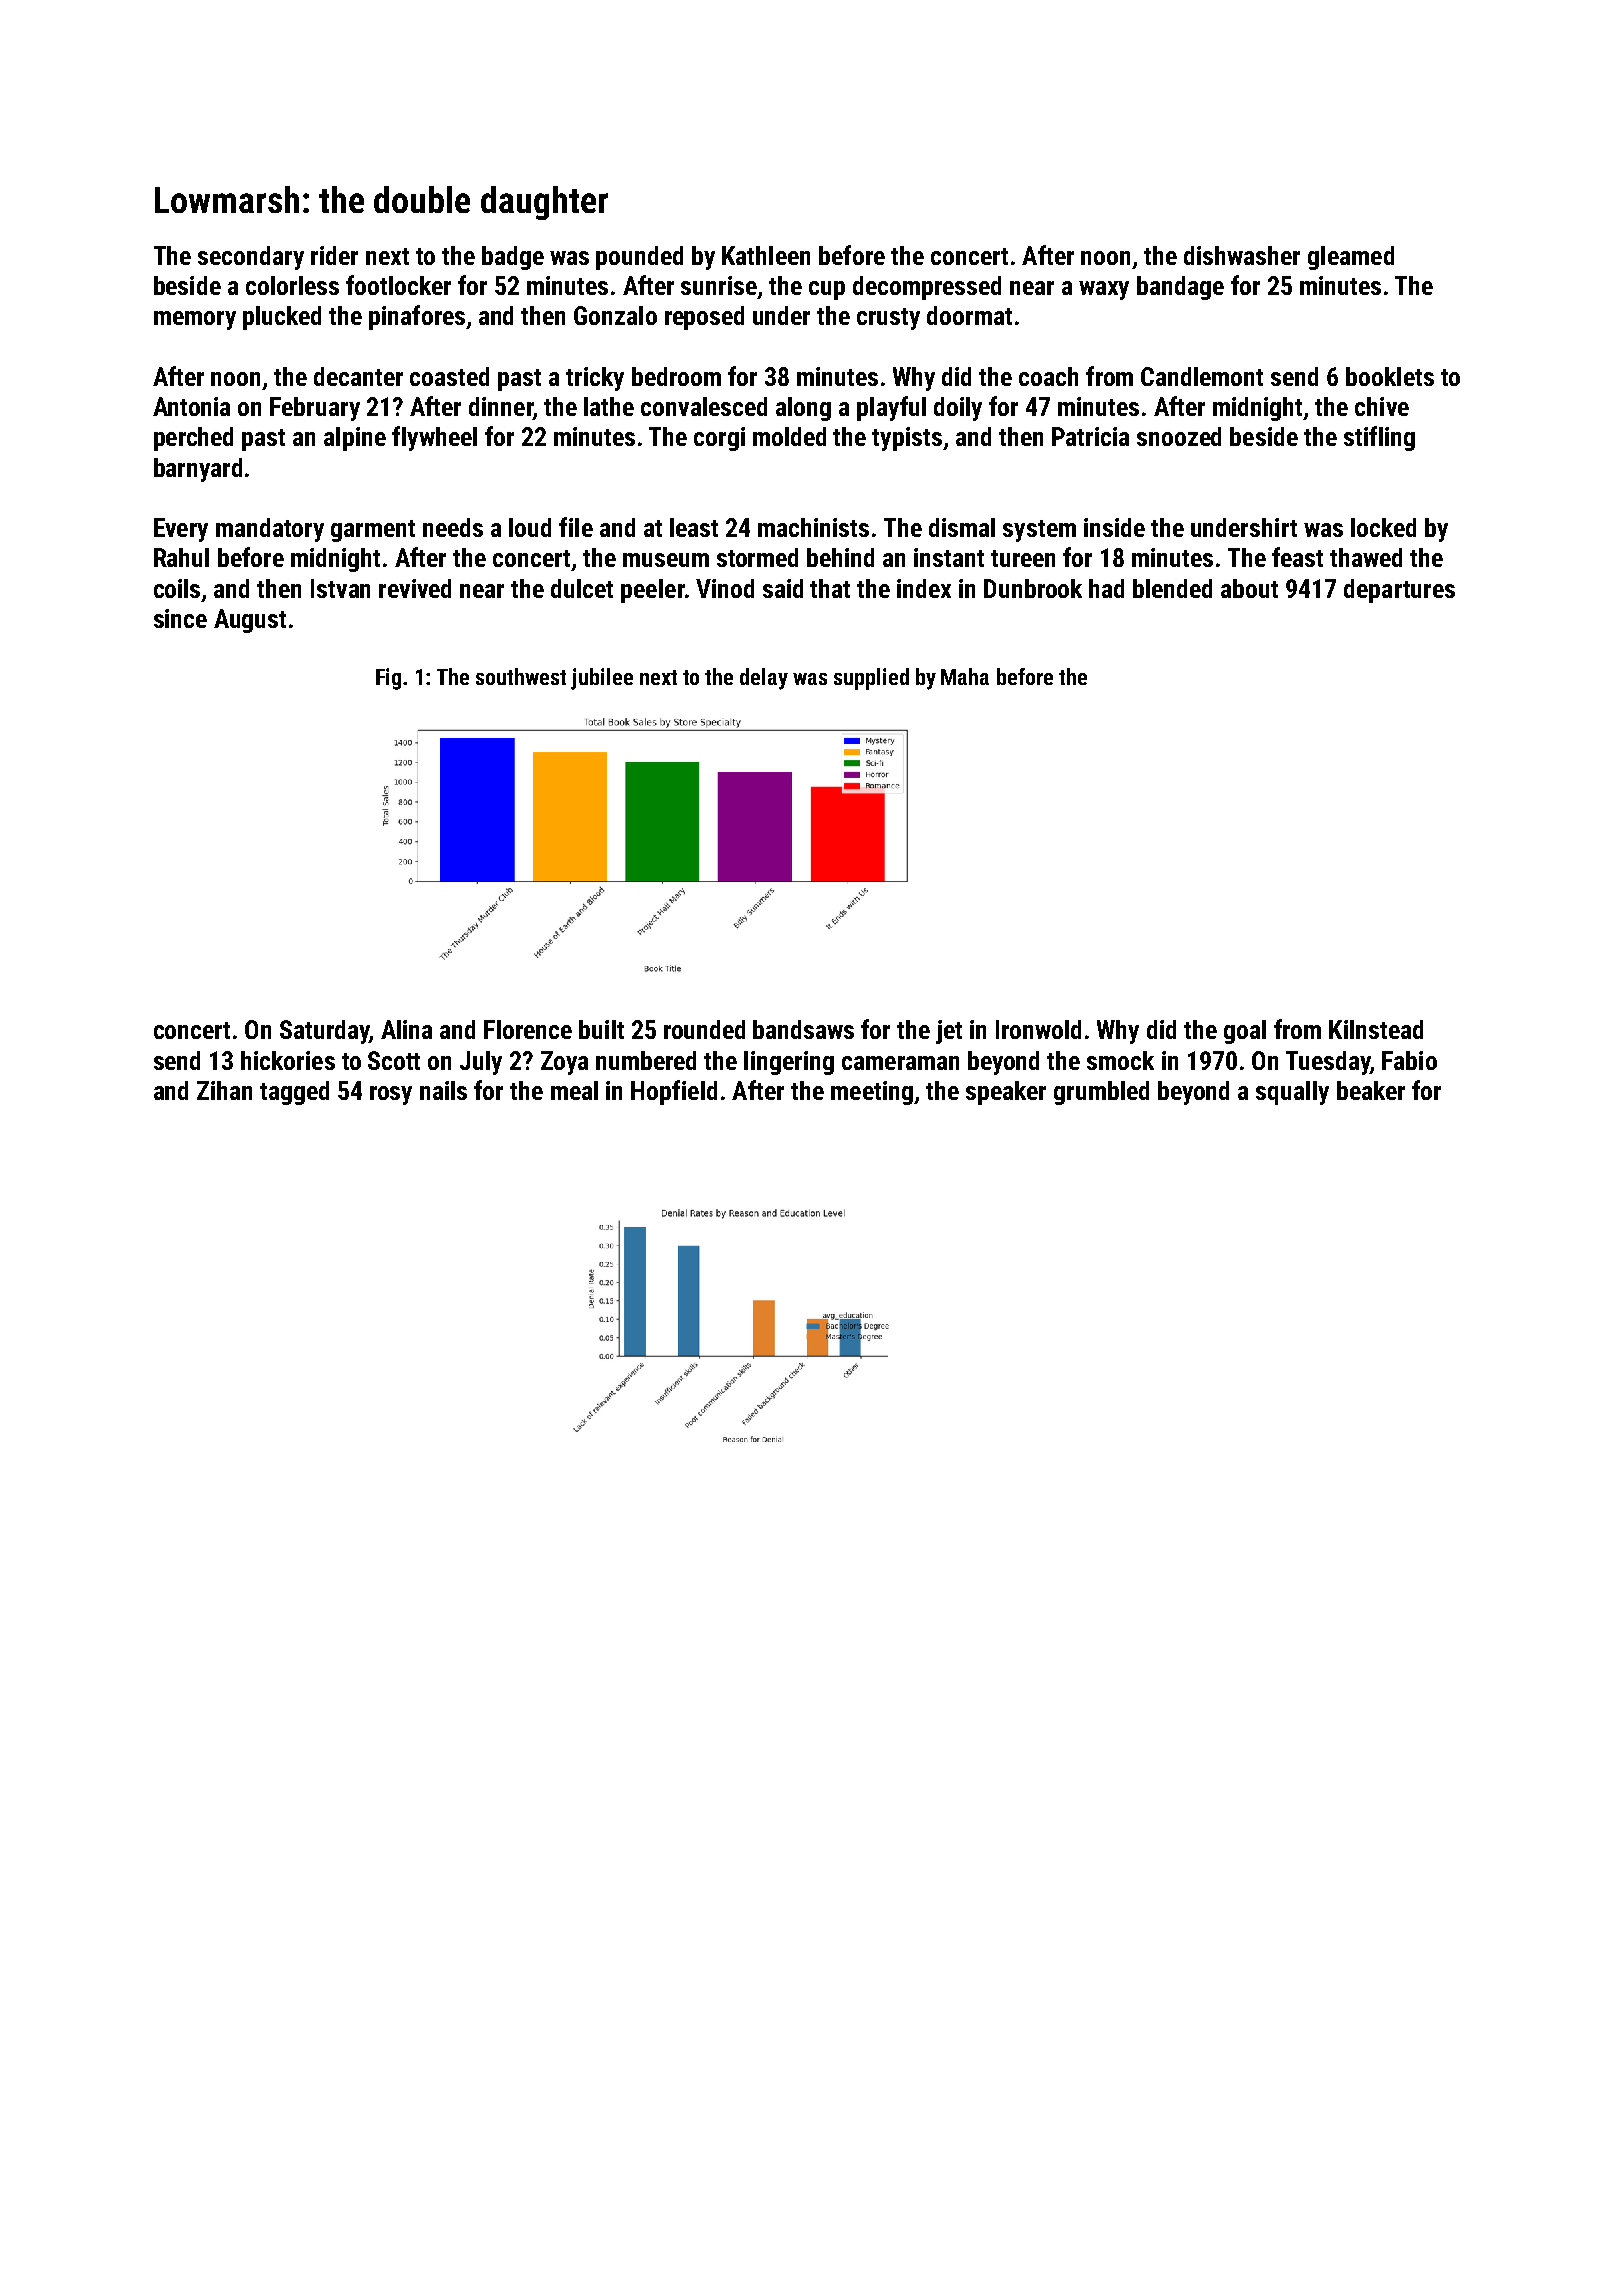 This page has width=1620, height=2292. What do you see at coordinates (251, 258) in the page?
I see `secondary` at bounding box center [251, 258].
